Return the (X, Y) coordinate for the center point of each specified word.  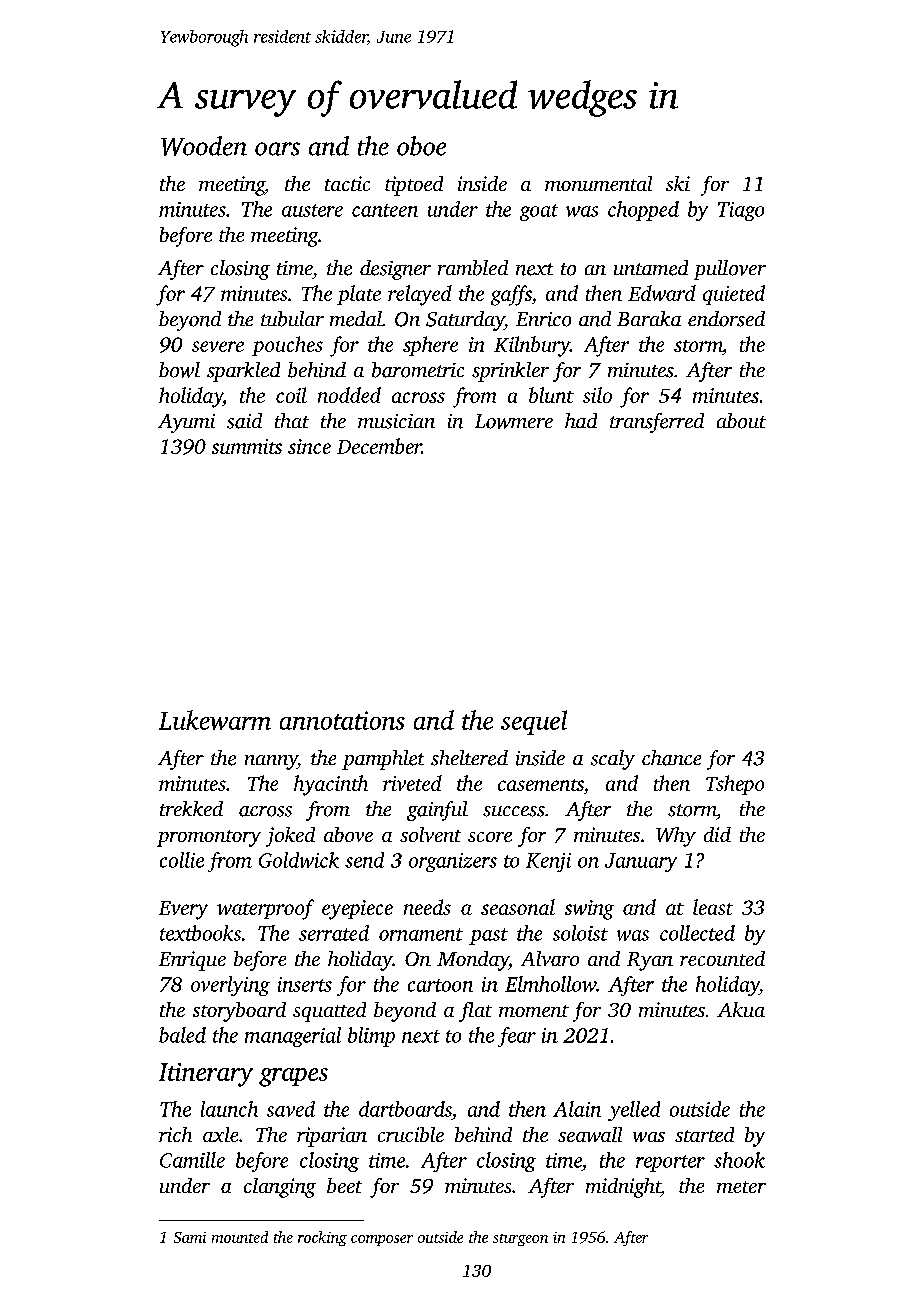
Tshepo (735, 785)
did (717, 834)
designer (395, 270)
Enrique (192, 961)
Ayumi (186, 423)
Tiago (741, 211)
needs (427, 907)
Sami (190, 1237)
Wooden (204, 146)
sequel (534, 722)
